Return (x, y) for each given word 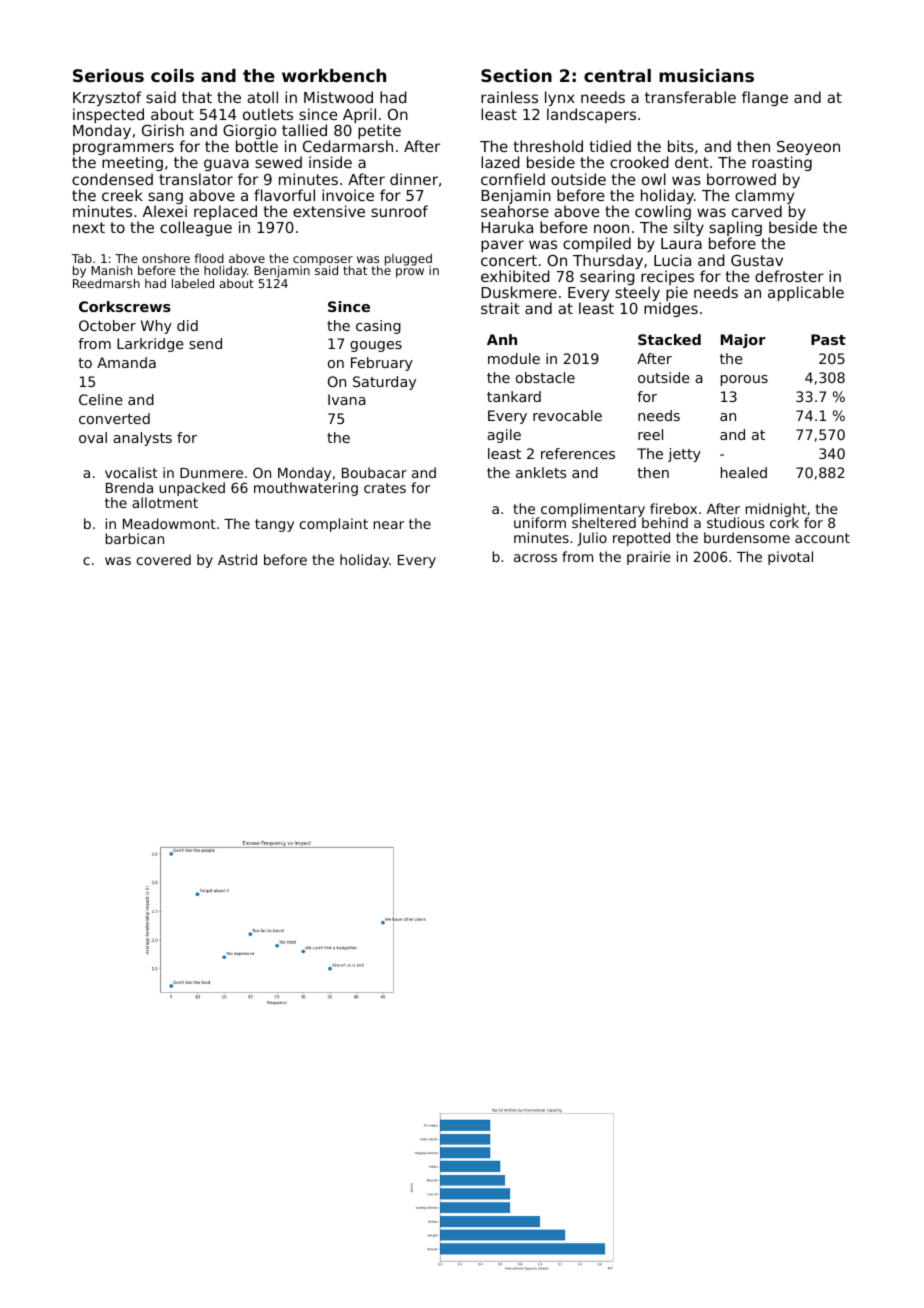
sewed (278, 162)
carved (757, 211)
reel (650, 434)
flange (765, 98)
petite (379, 131)
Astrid (237, 559)
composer (323, 261)
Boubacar (374, 472)
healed (744, 472)
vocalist (131, 472)
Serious (108, 75)
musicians (706, 75)
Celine (101, 399)
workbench (334, 75)
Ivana (347, 399)
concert (509, 260)
